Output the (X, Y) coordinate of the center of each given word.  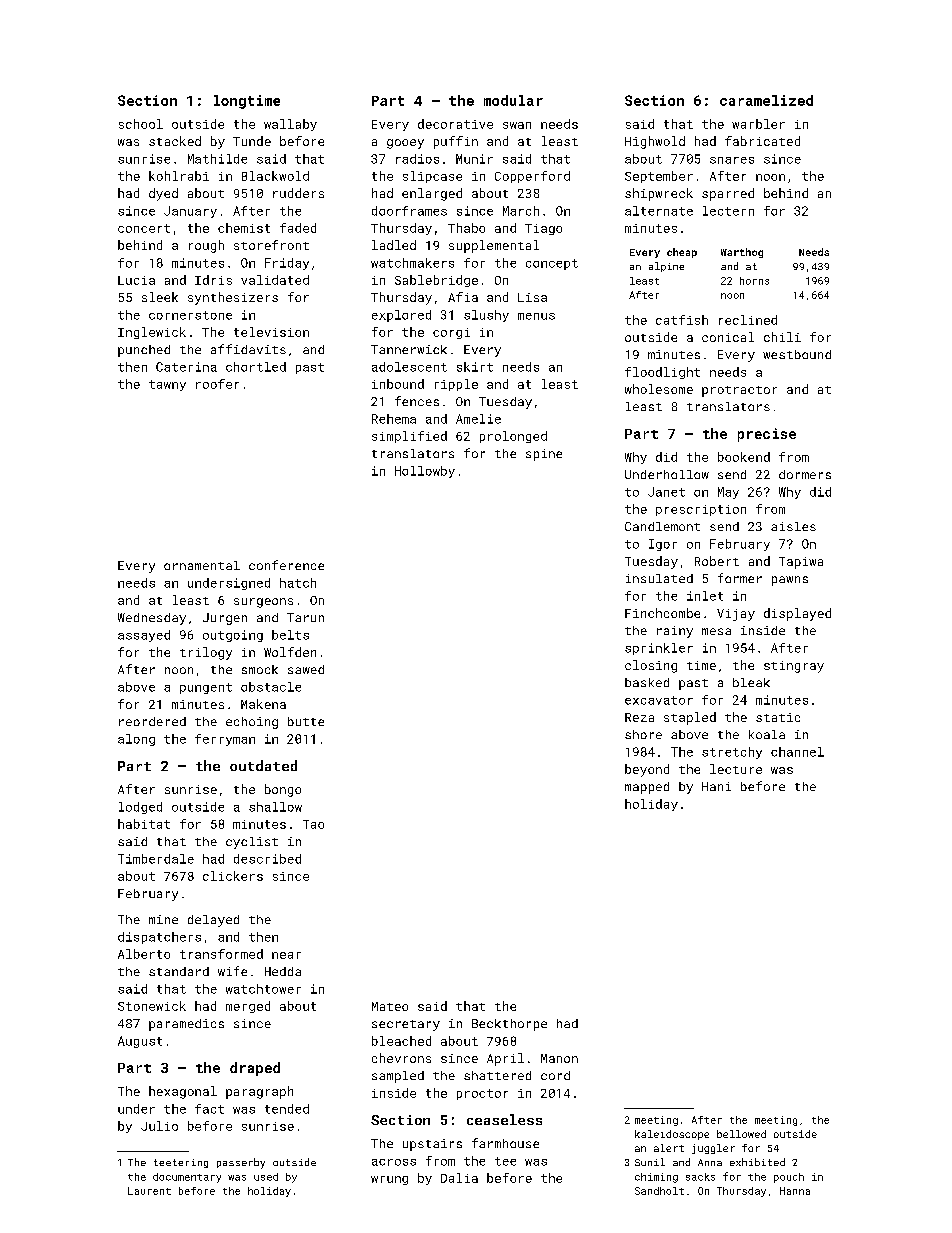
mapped (647, 788)
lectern (728, 211)
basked (647, 682)
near (286, 955)
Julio (159, 1126)
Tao (313, 824)
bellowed (741, 1134)
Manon (559, 1058)
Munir (474, 159)
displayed (797, 614)
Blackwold (275, 176)
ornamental (202, 565)
